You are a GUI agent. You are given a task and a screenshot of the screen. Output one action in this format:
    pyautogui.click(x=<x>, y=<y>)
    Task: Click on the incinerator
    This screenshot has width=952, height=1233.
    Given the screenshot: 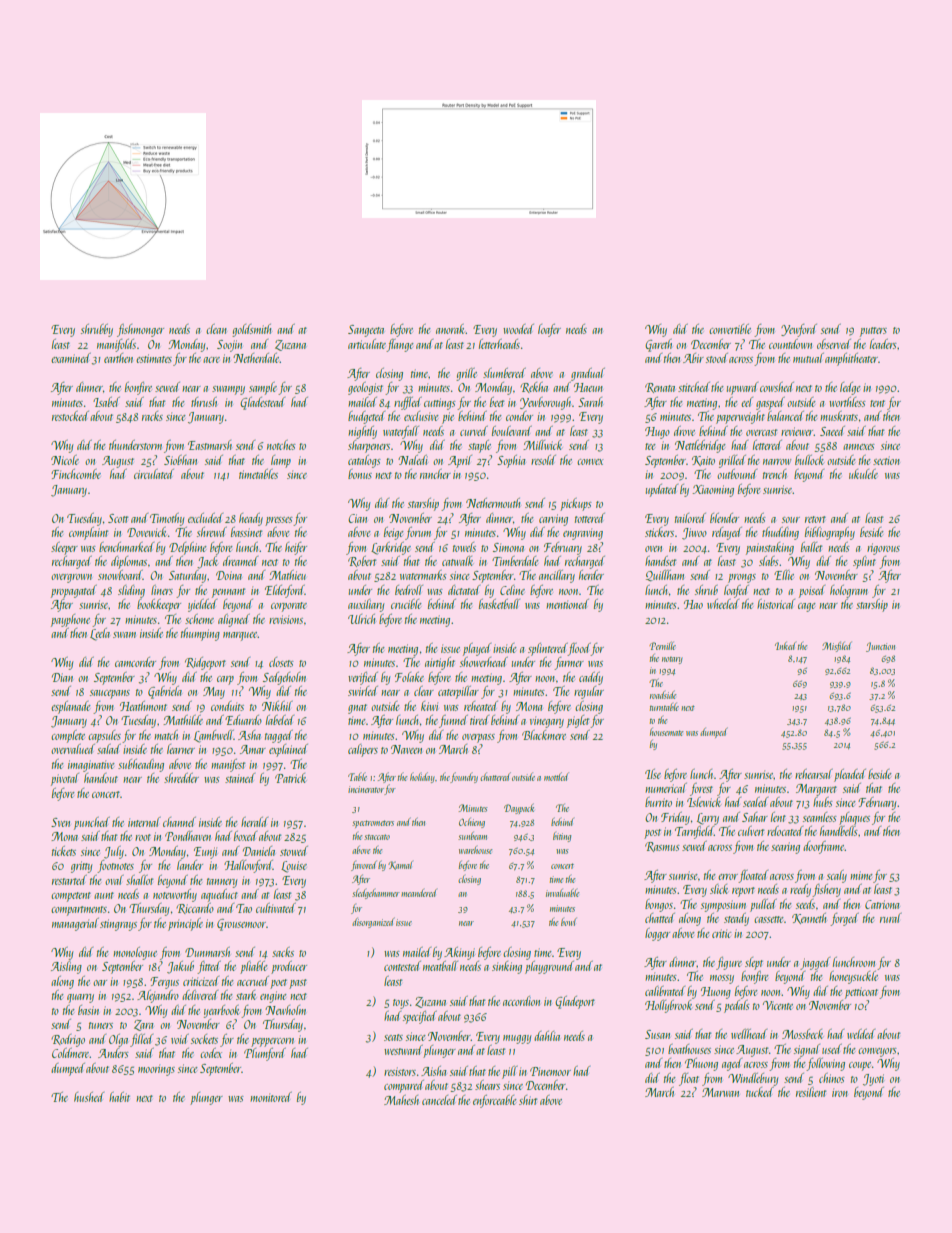 What is the action you would take?
    pyautogui.click(x=366, y=789)
